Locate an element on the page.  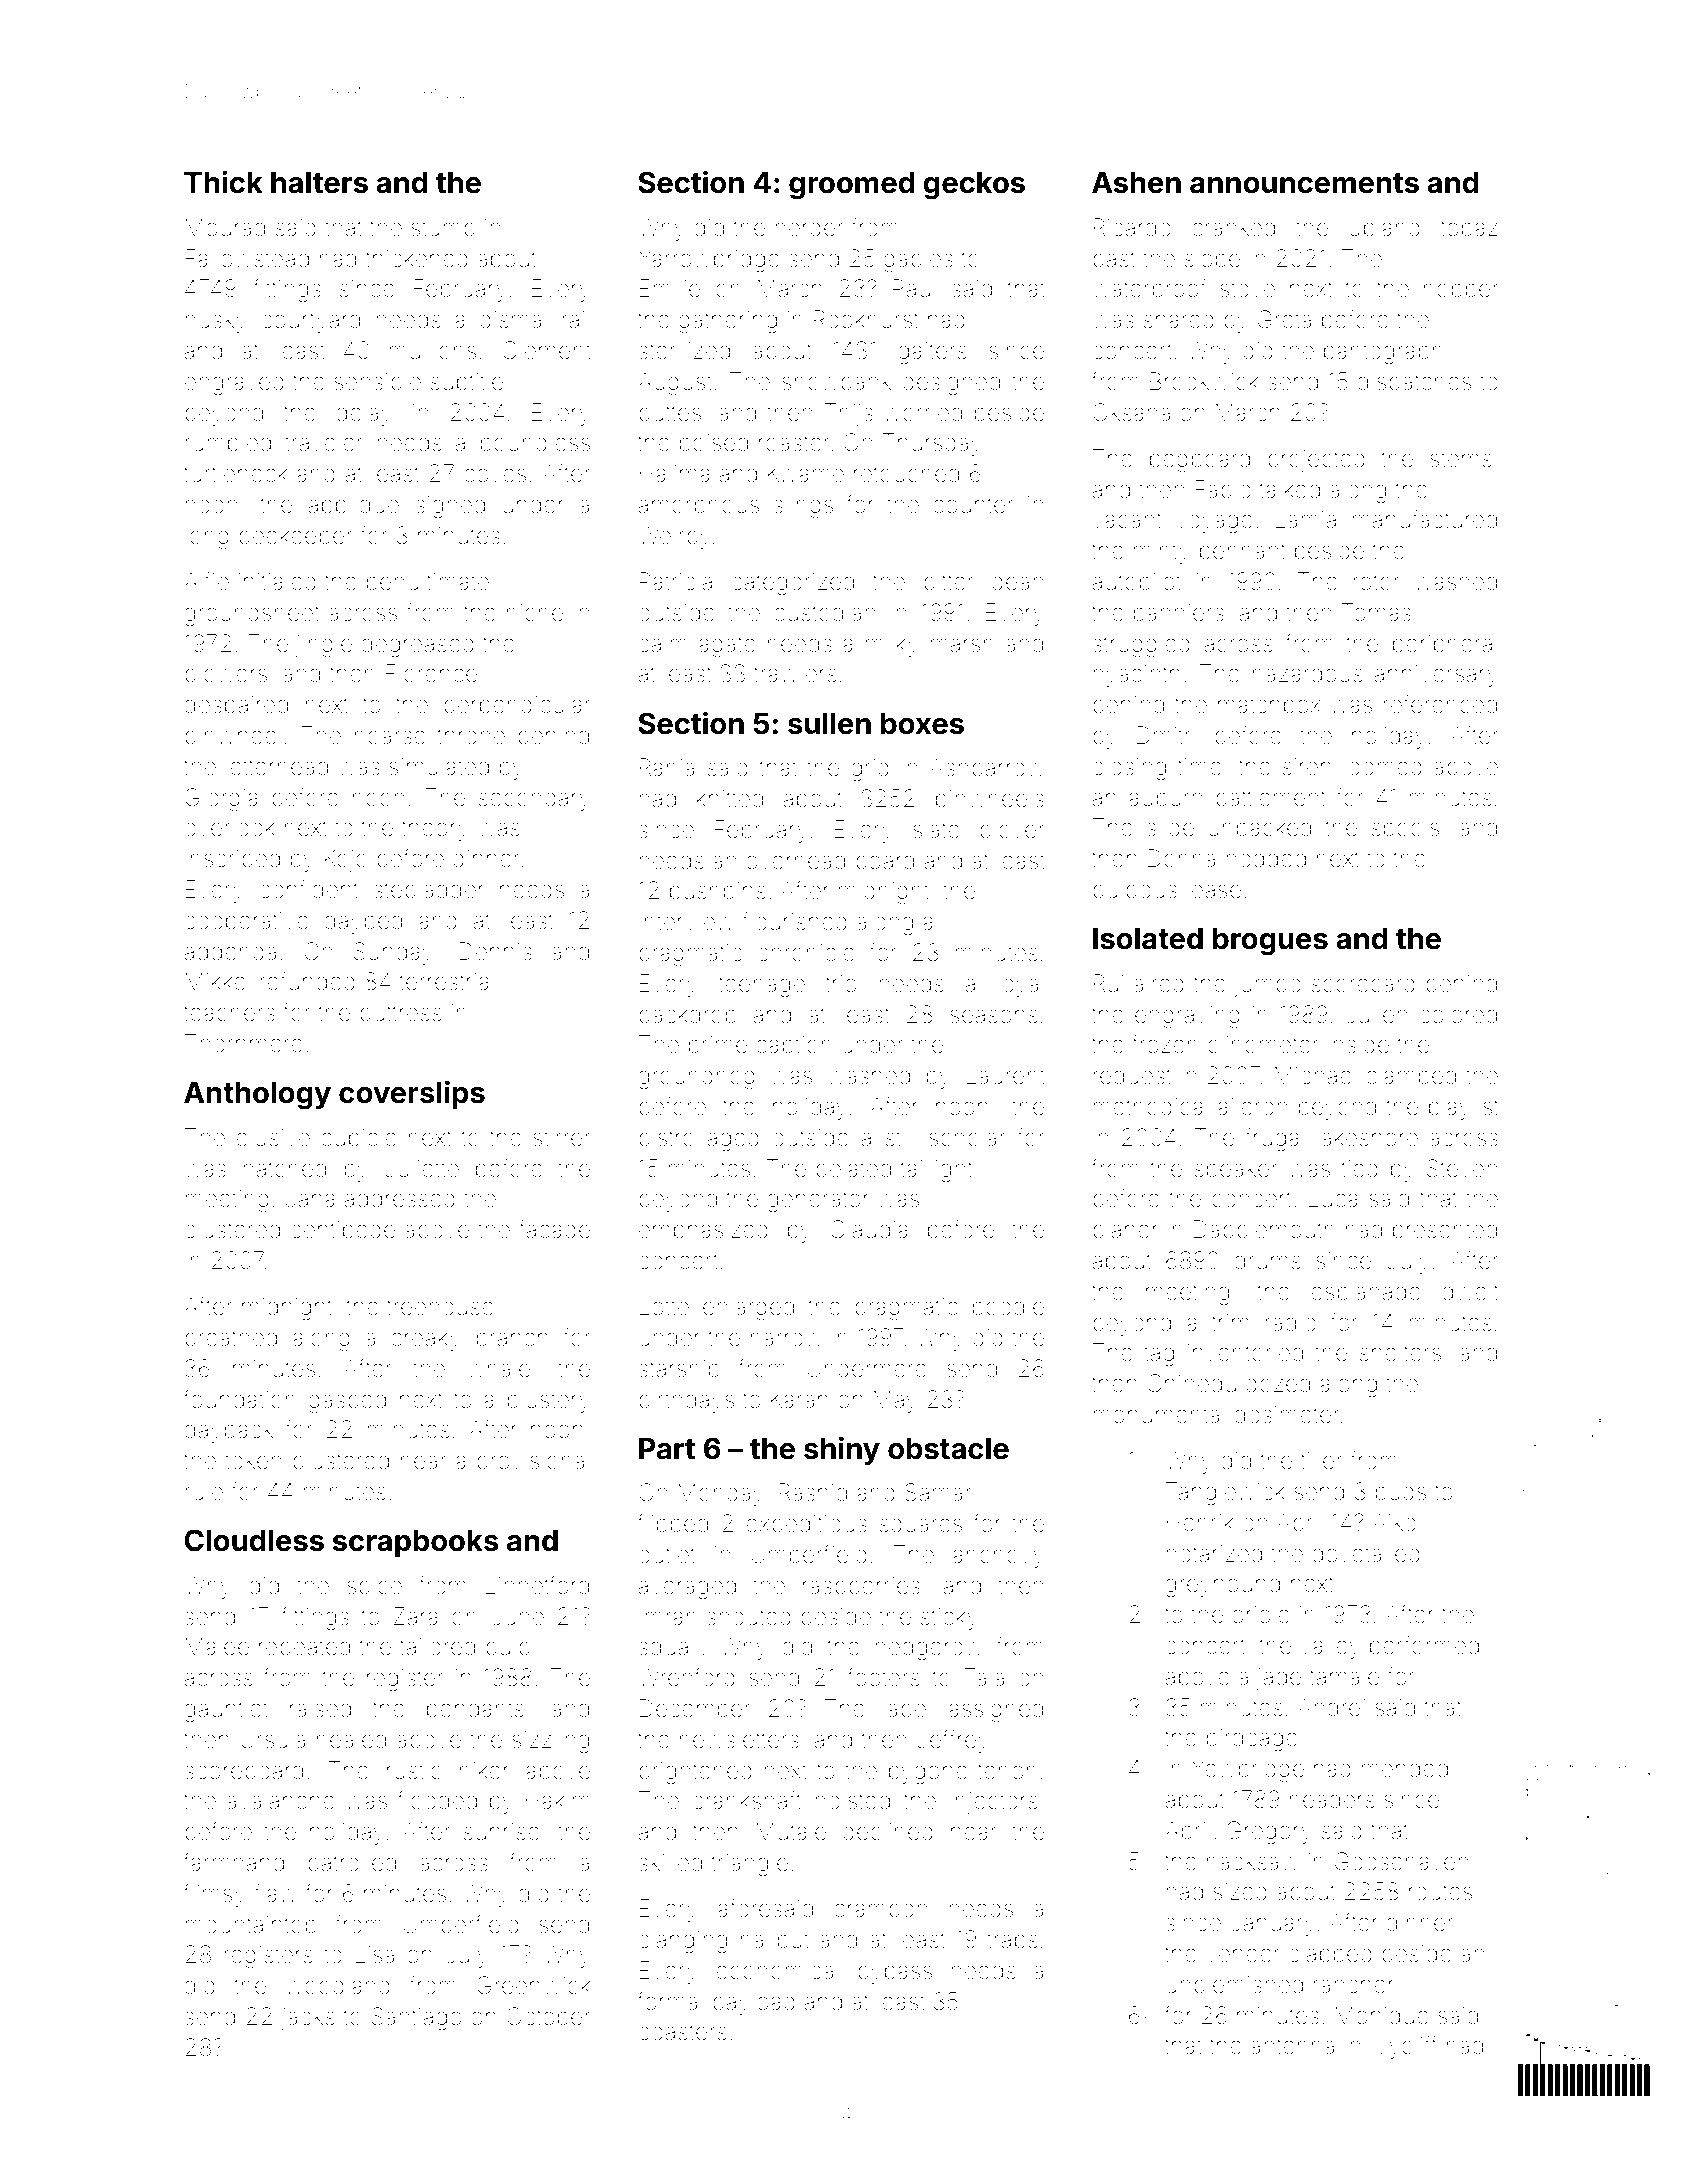
Rui is located at coordinates (1108, 983).
